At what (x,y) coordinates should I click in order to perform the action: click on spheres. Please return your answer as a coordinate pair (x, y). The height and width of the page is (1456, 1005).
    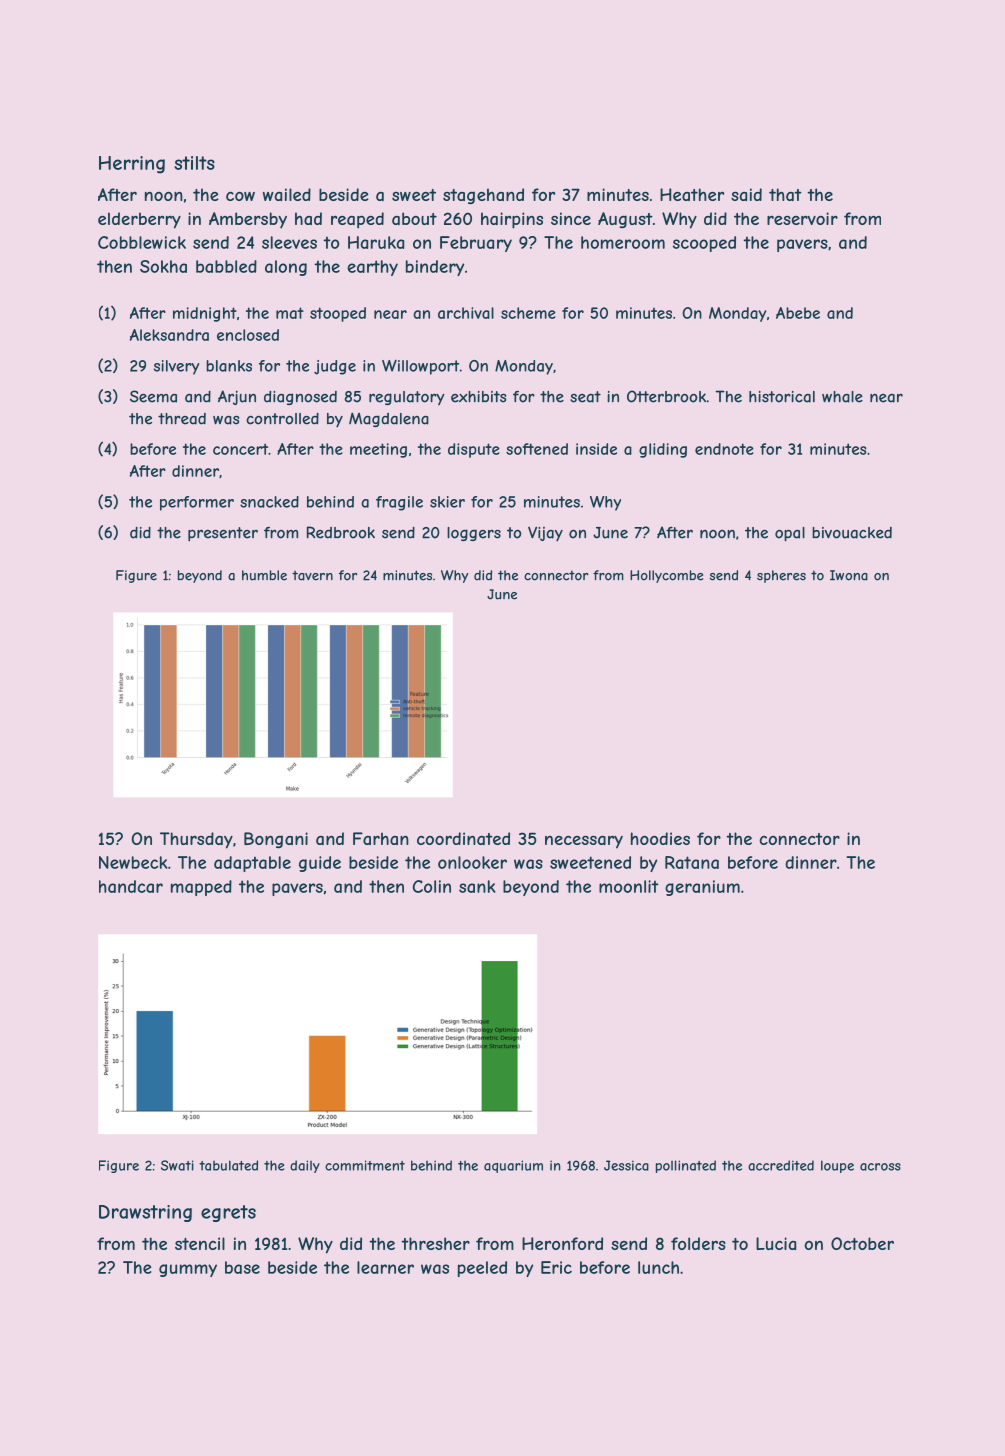
    Looking at the image, I should click on (781, 576).
